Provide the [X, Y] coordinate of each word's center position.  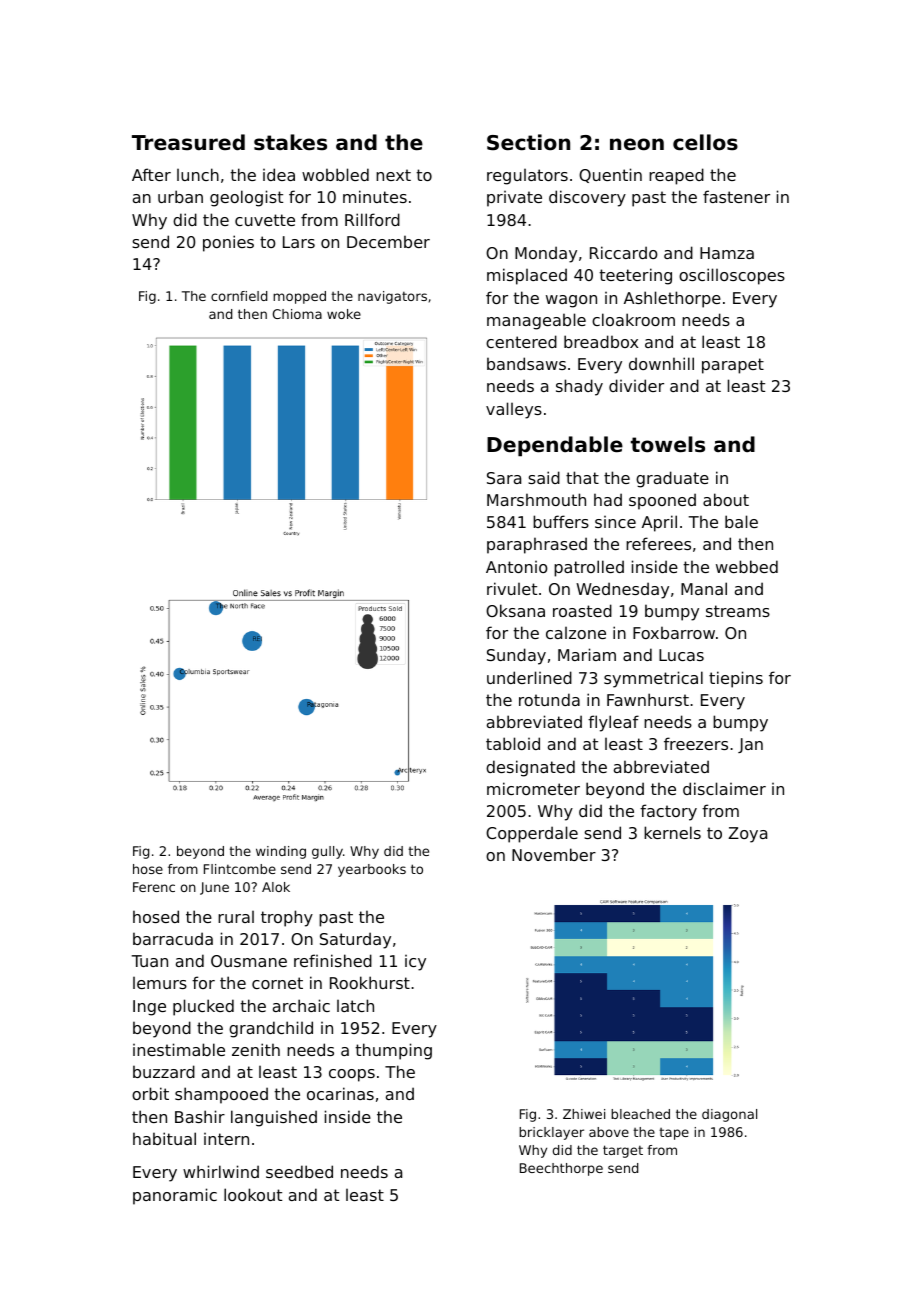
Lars [299, 242]
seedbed [299, 1171]
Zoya [747, 835]
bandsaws [526, 363]
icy [415, 963]
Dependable [555, 446]
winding [281, 852]
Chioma [297, 314]
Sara [504, 478]
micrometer [533, 788]
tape [674, 1134]
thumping [393, 1051]
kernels [672, 832]
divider [636, 385]
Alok [276, 887]
